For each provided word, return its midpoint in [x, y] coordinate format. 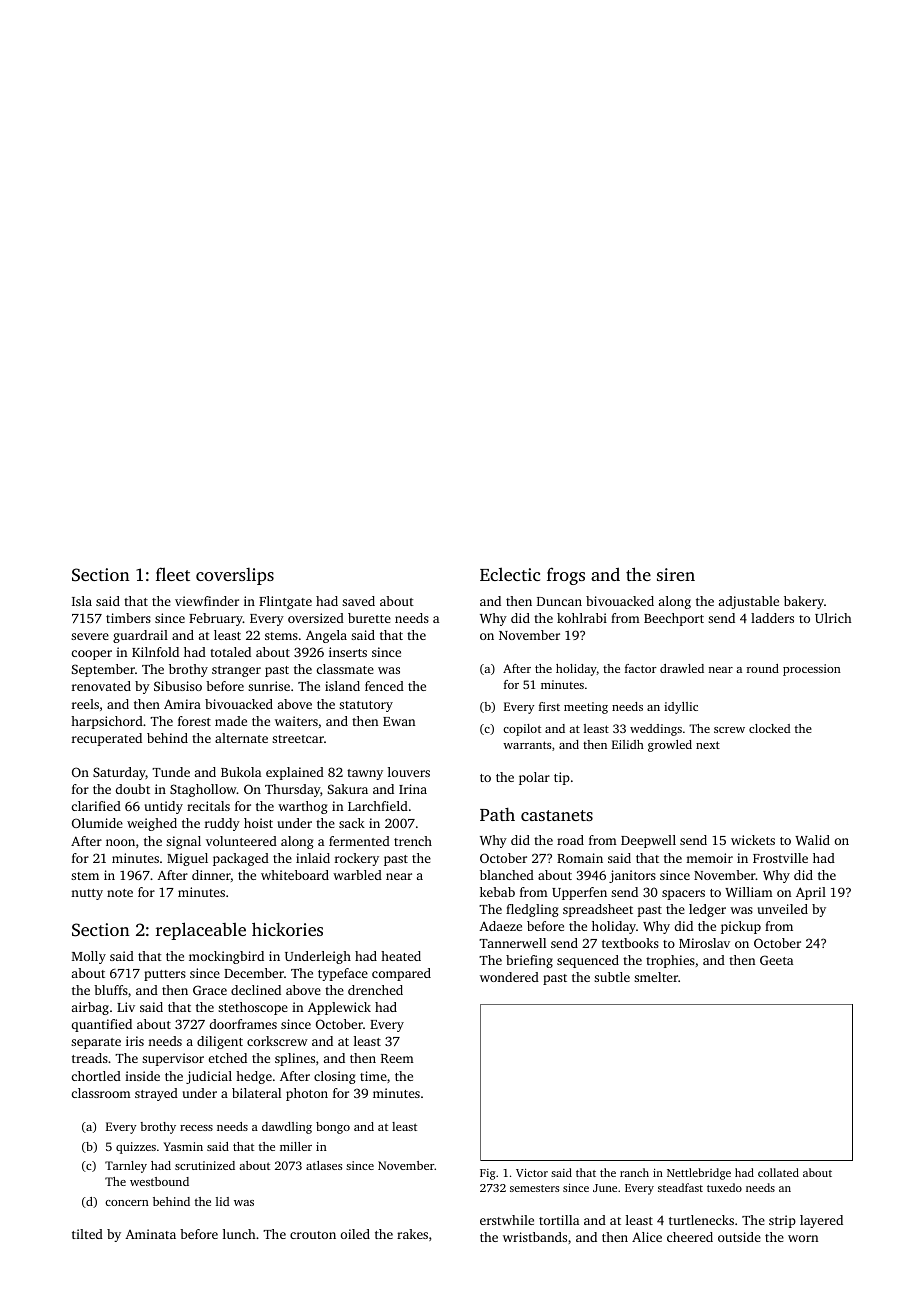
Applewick [339, 1008]
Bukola [241, 772]
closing [335, 1077]
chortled [96, 1076]
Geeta [776, 960]
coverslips [235, 576]
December [254, 973]
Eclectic [510, 574]
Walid [812, 840]
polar [534, 778]
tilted [87, 1234]
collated [778, 1172]
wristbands [535, 1237]
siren [676, 574]
